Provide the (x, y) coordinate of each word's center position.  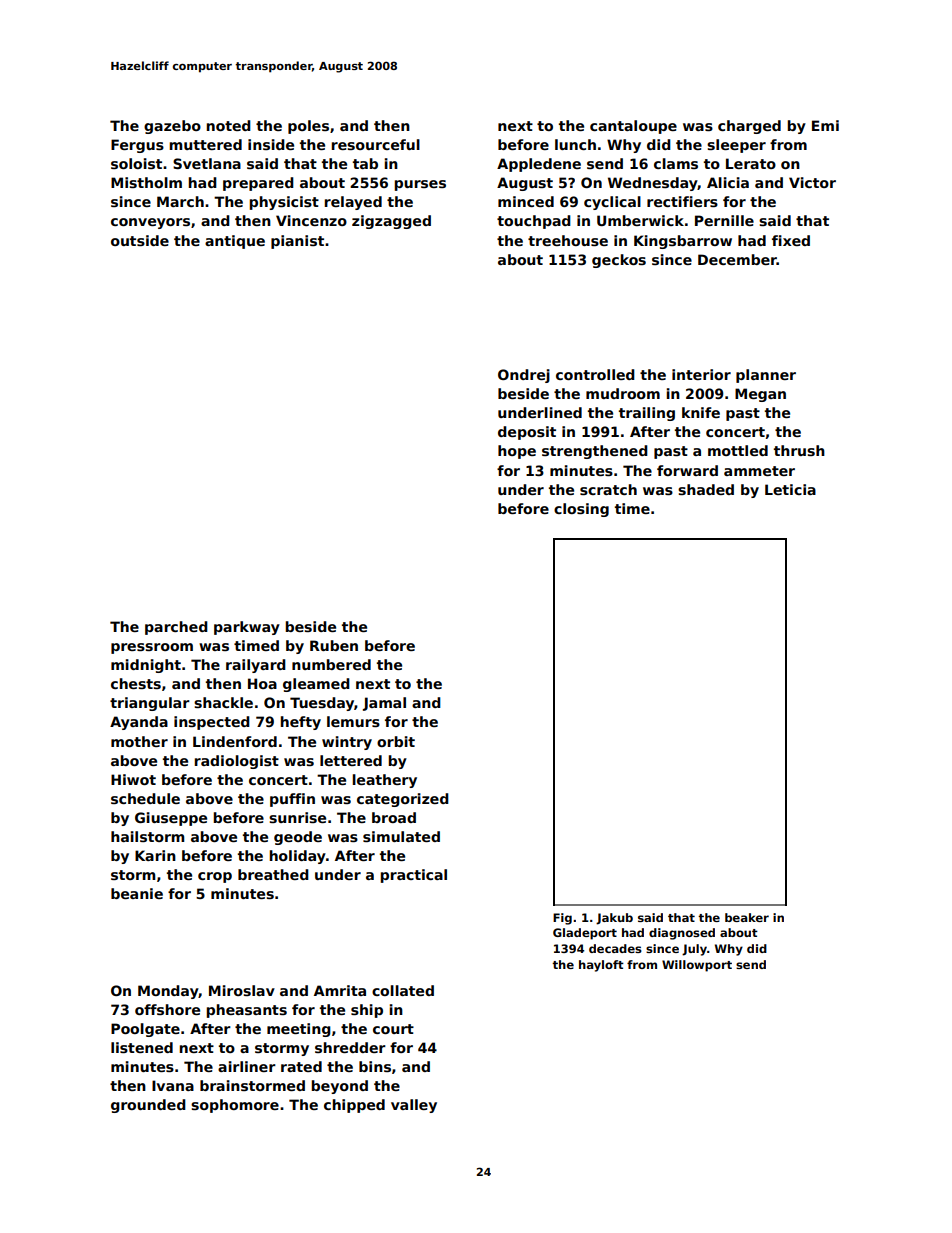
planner (766, 376)
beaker (747, 917)
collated (403, 990)
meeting (299, 1030)
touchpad (534, 222)
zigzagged (391, 222)
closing (581, 510)
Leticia (790, 489)
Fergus (137, 146)
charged (749, 127)
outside (140, 240)
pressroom (152, 648)
